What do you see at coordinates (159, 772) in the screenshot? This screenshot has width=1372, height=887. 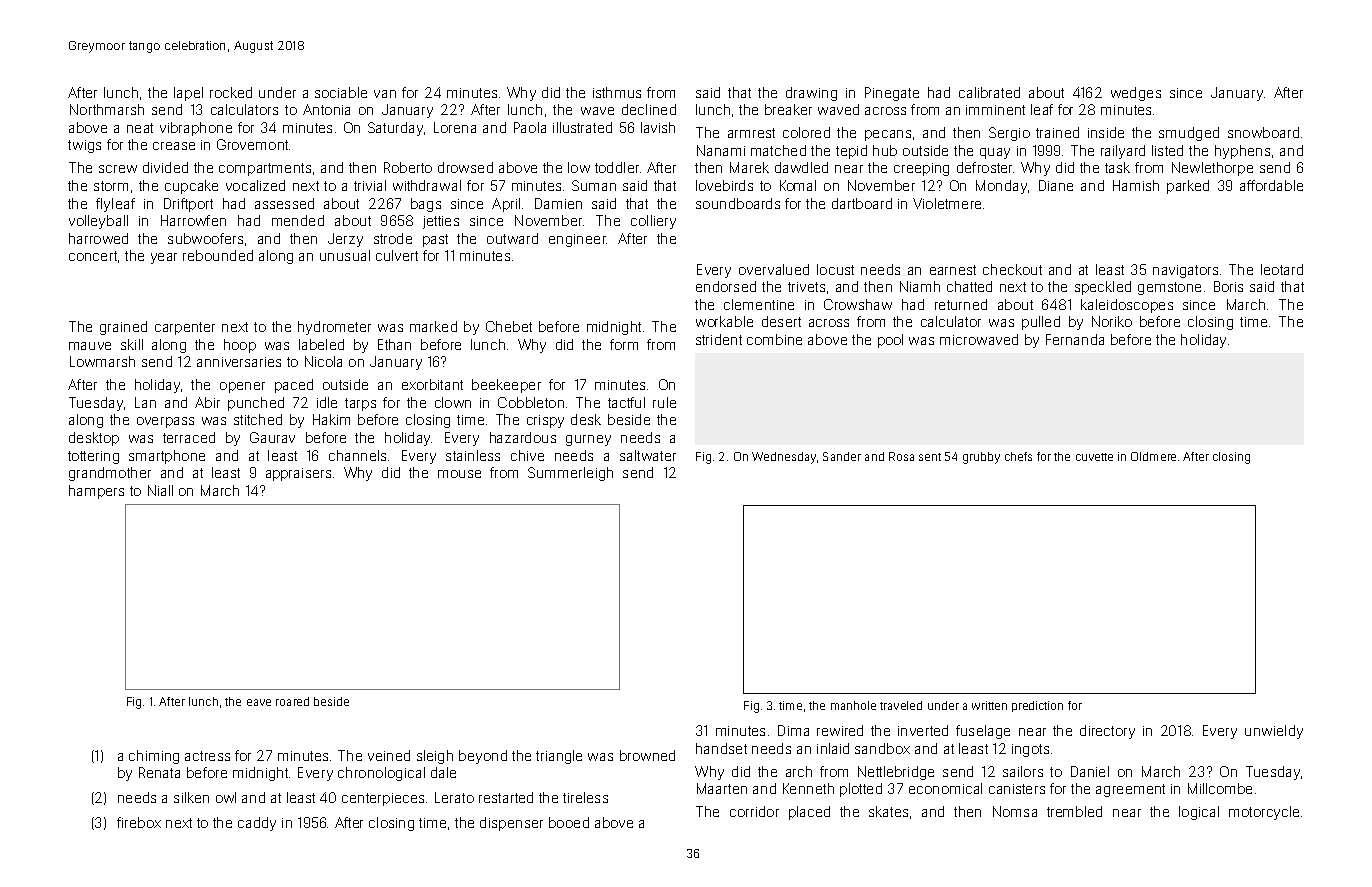 I see `Renata` at bounding box center [159, 772].
